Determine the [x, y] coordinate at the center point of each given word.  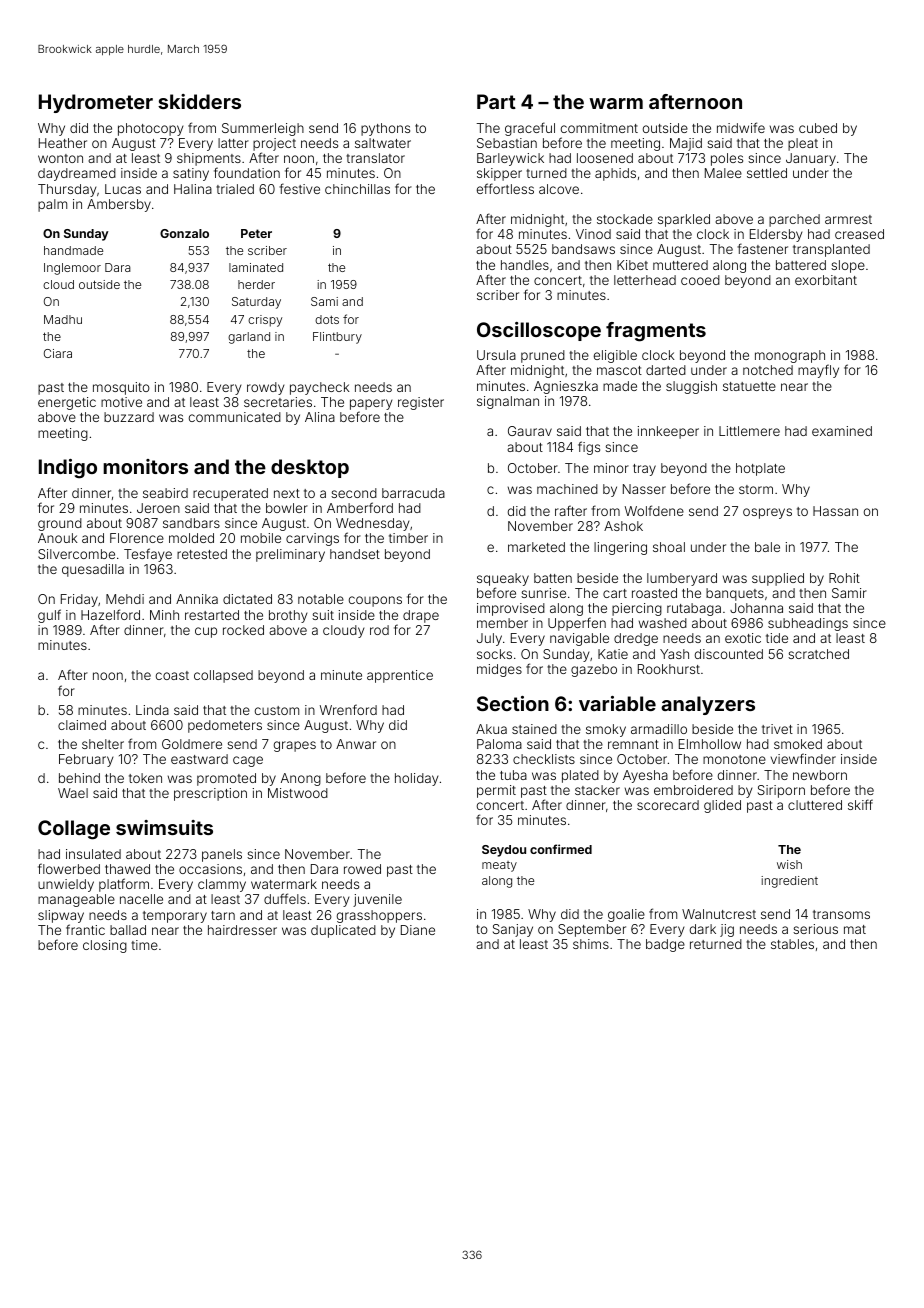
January [811, 159]
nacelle [141, 899]
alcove [559, 189]
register [421, 403]
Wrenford [348, 709]
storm [756, 489]
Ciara [58, 353]
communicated [235, 417]
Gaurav [530, 431]
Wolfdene [654, 510]
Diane [418, 930]
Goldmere [192, 744]
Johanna [756, 608]
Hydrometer [96, 103]
